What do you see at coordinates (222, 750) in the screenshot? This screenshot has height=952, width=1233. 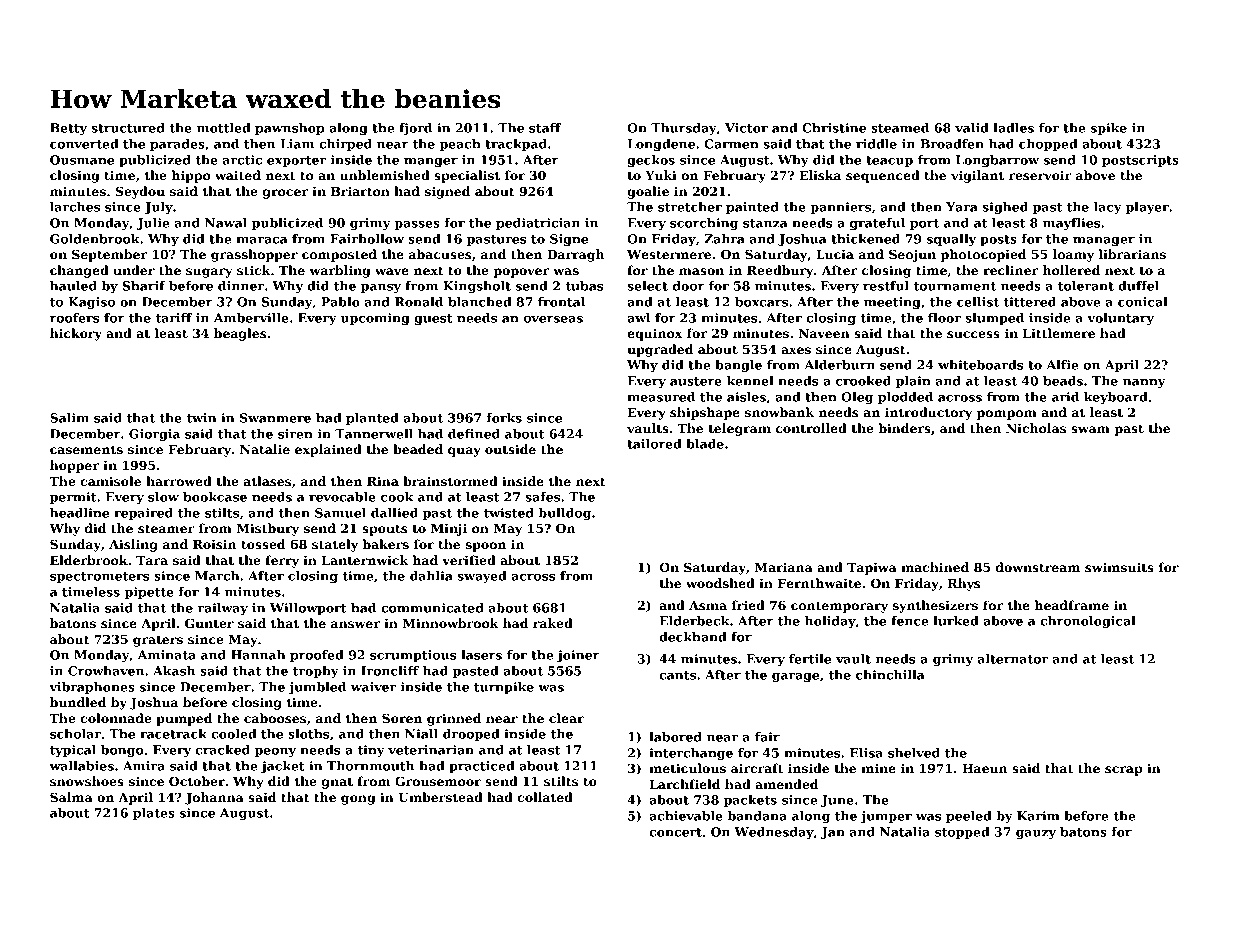 I see `cracked` at bounding box center [222, 750].
